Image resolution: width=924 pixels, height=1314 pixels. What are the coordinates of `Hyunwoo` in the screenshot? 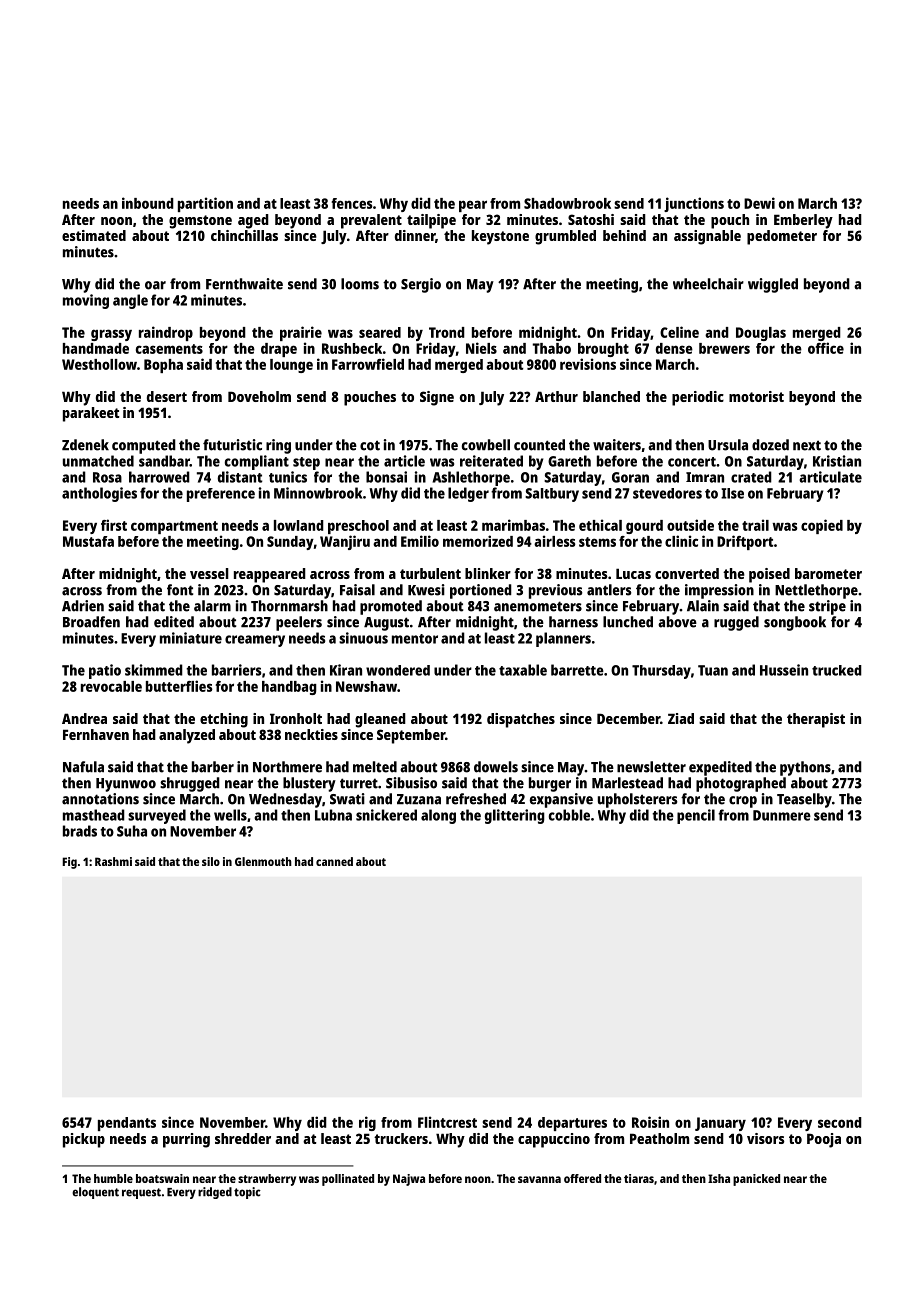 It's located at (126, 785).
